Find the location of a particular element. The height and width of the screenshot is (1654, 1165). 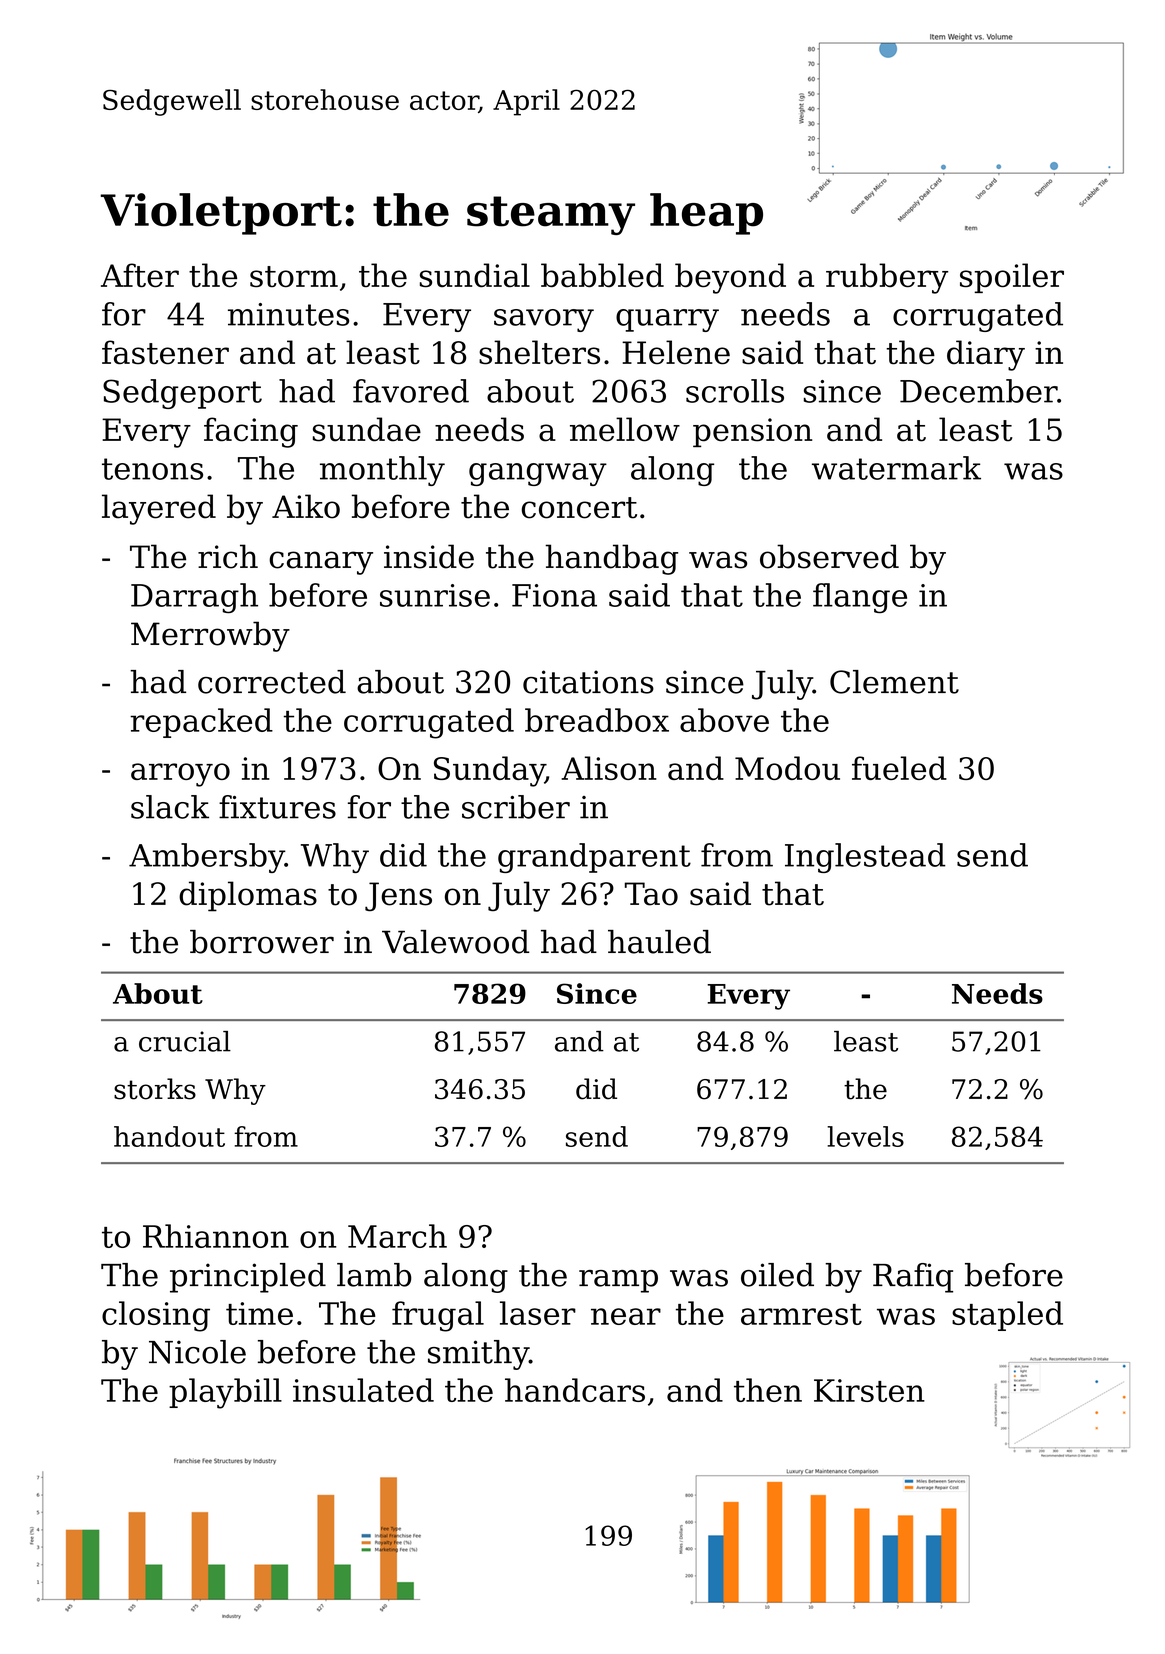

shelters is located at coordinates (539, 352).
